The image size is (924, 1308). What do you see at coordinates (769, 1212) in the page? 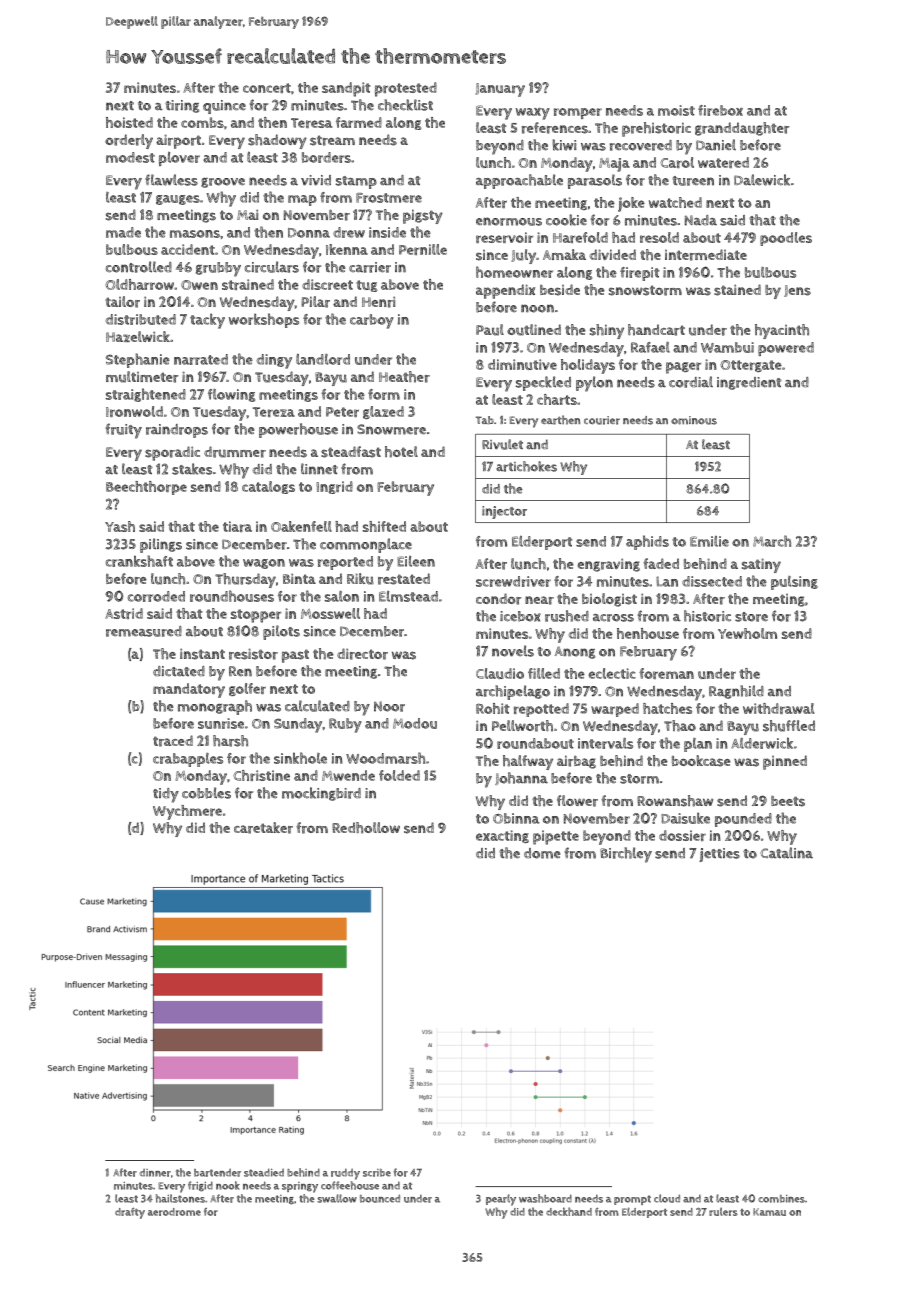
I see `Kamau` at bounding box center [769, 1212].
